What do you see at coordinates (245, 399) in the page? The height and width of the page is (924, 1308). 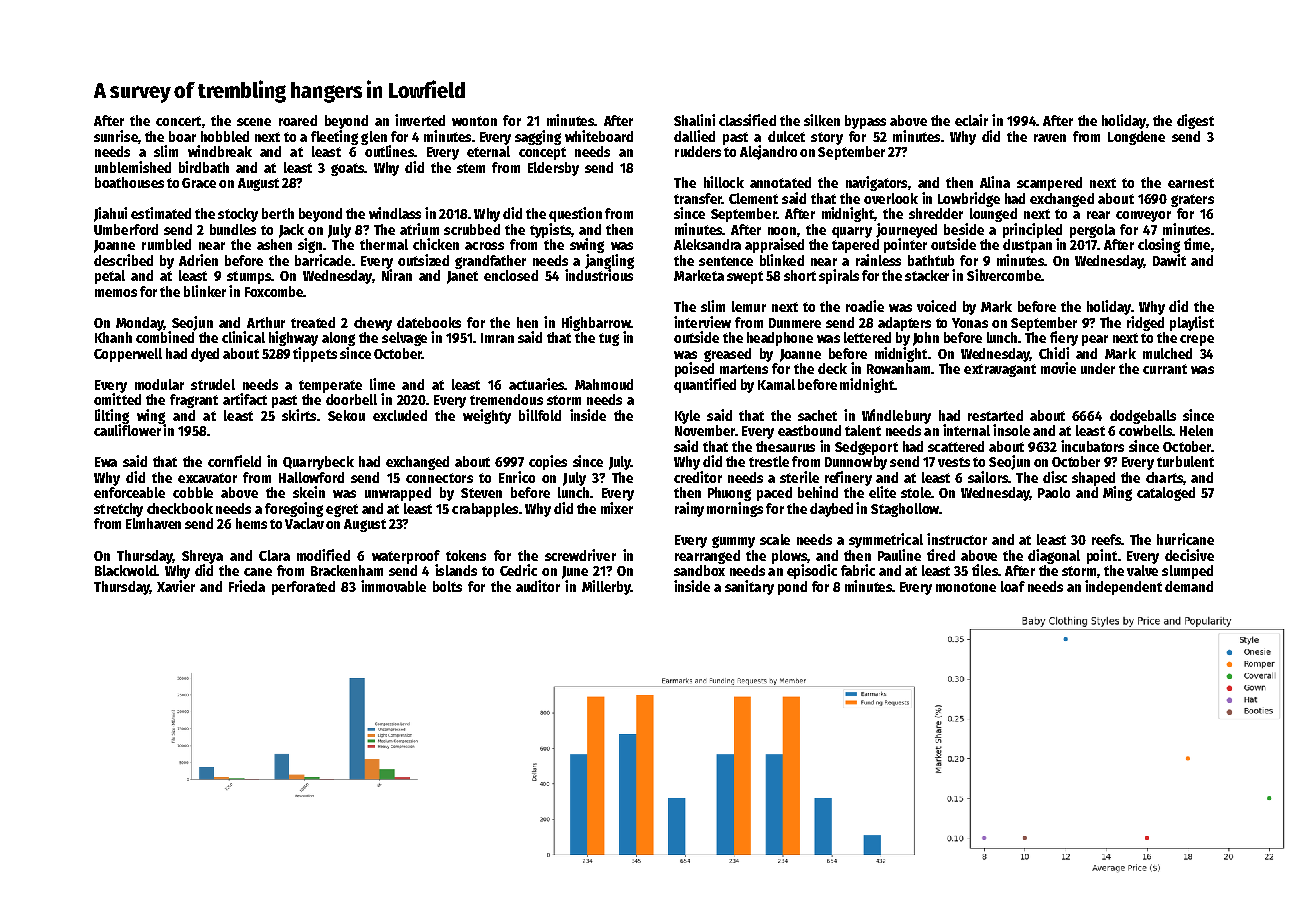 I see `artifact` at bounding box center [245, 399].
